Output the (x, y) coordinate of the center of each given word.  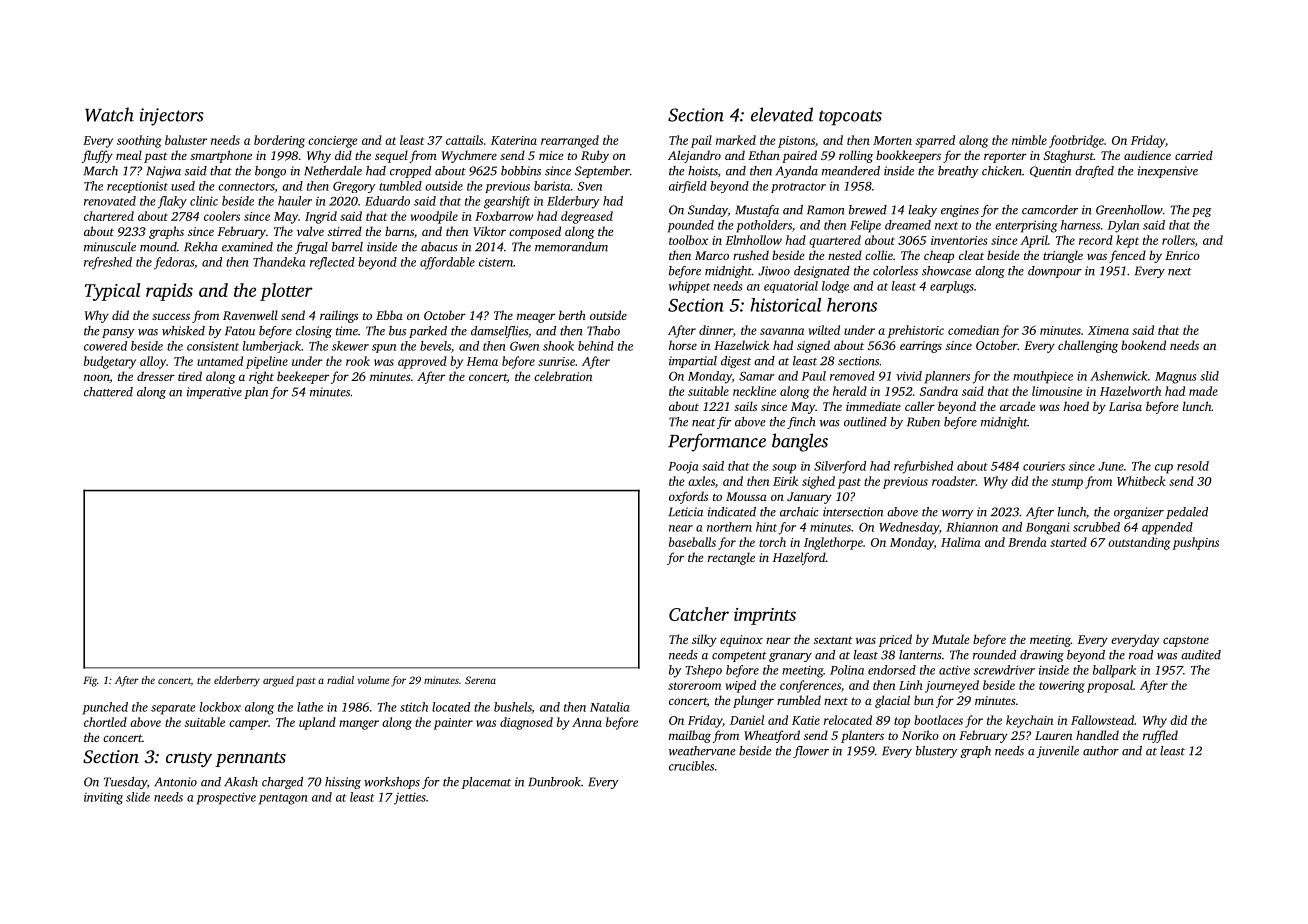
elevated (782, 114)
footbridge (1076, 141)
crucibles (691, 766)
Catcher (699, 614)
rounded (994, 655)
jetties (410, 798)
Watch (109, 114)
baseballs (692, 542)
